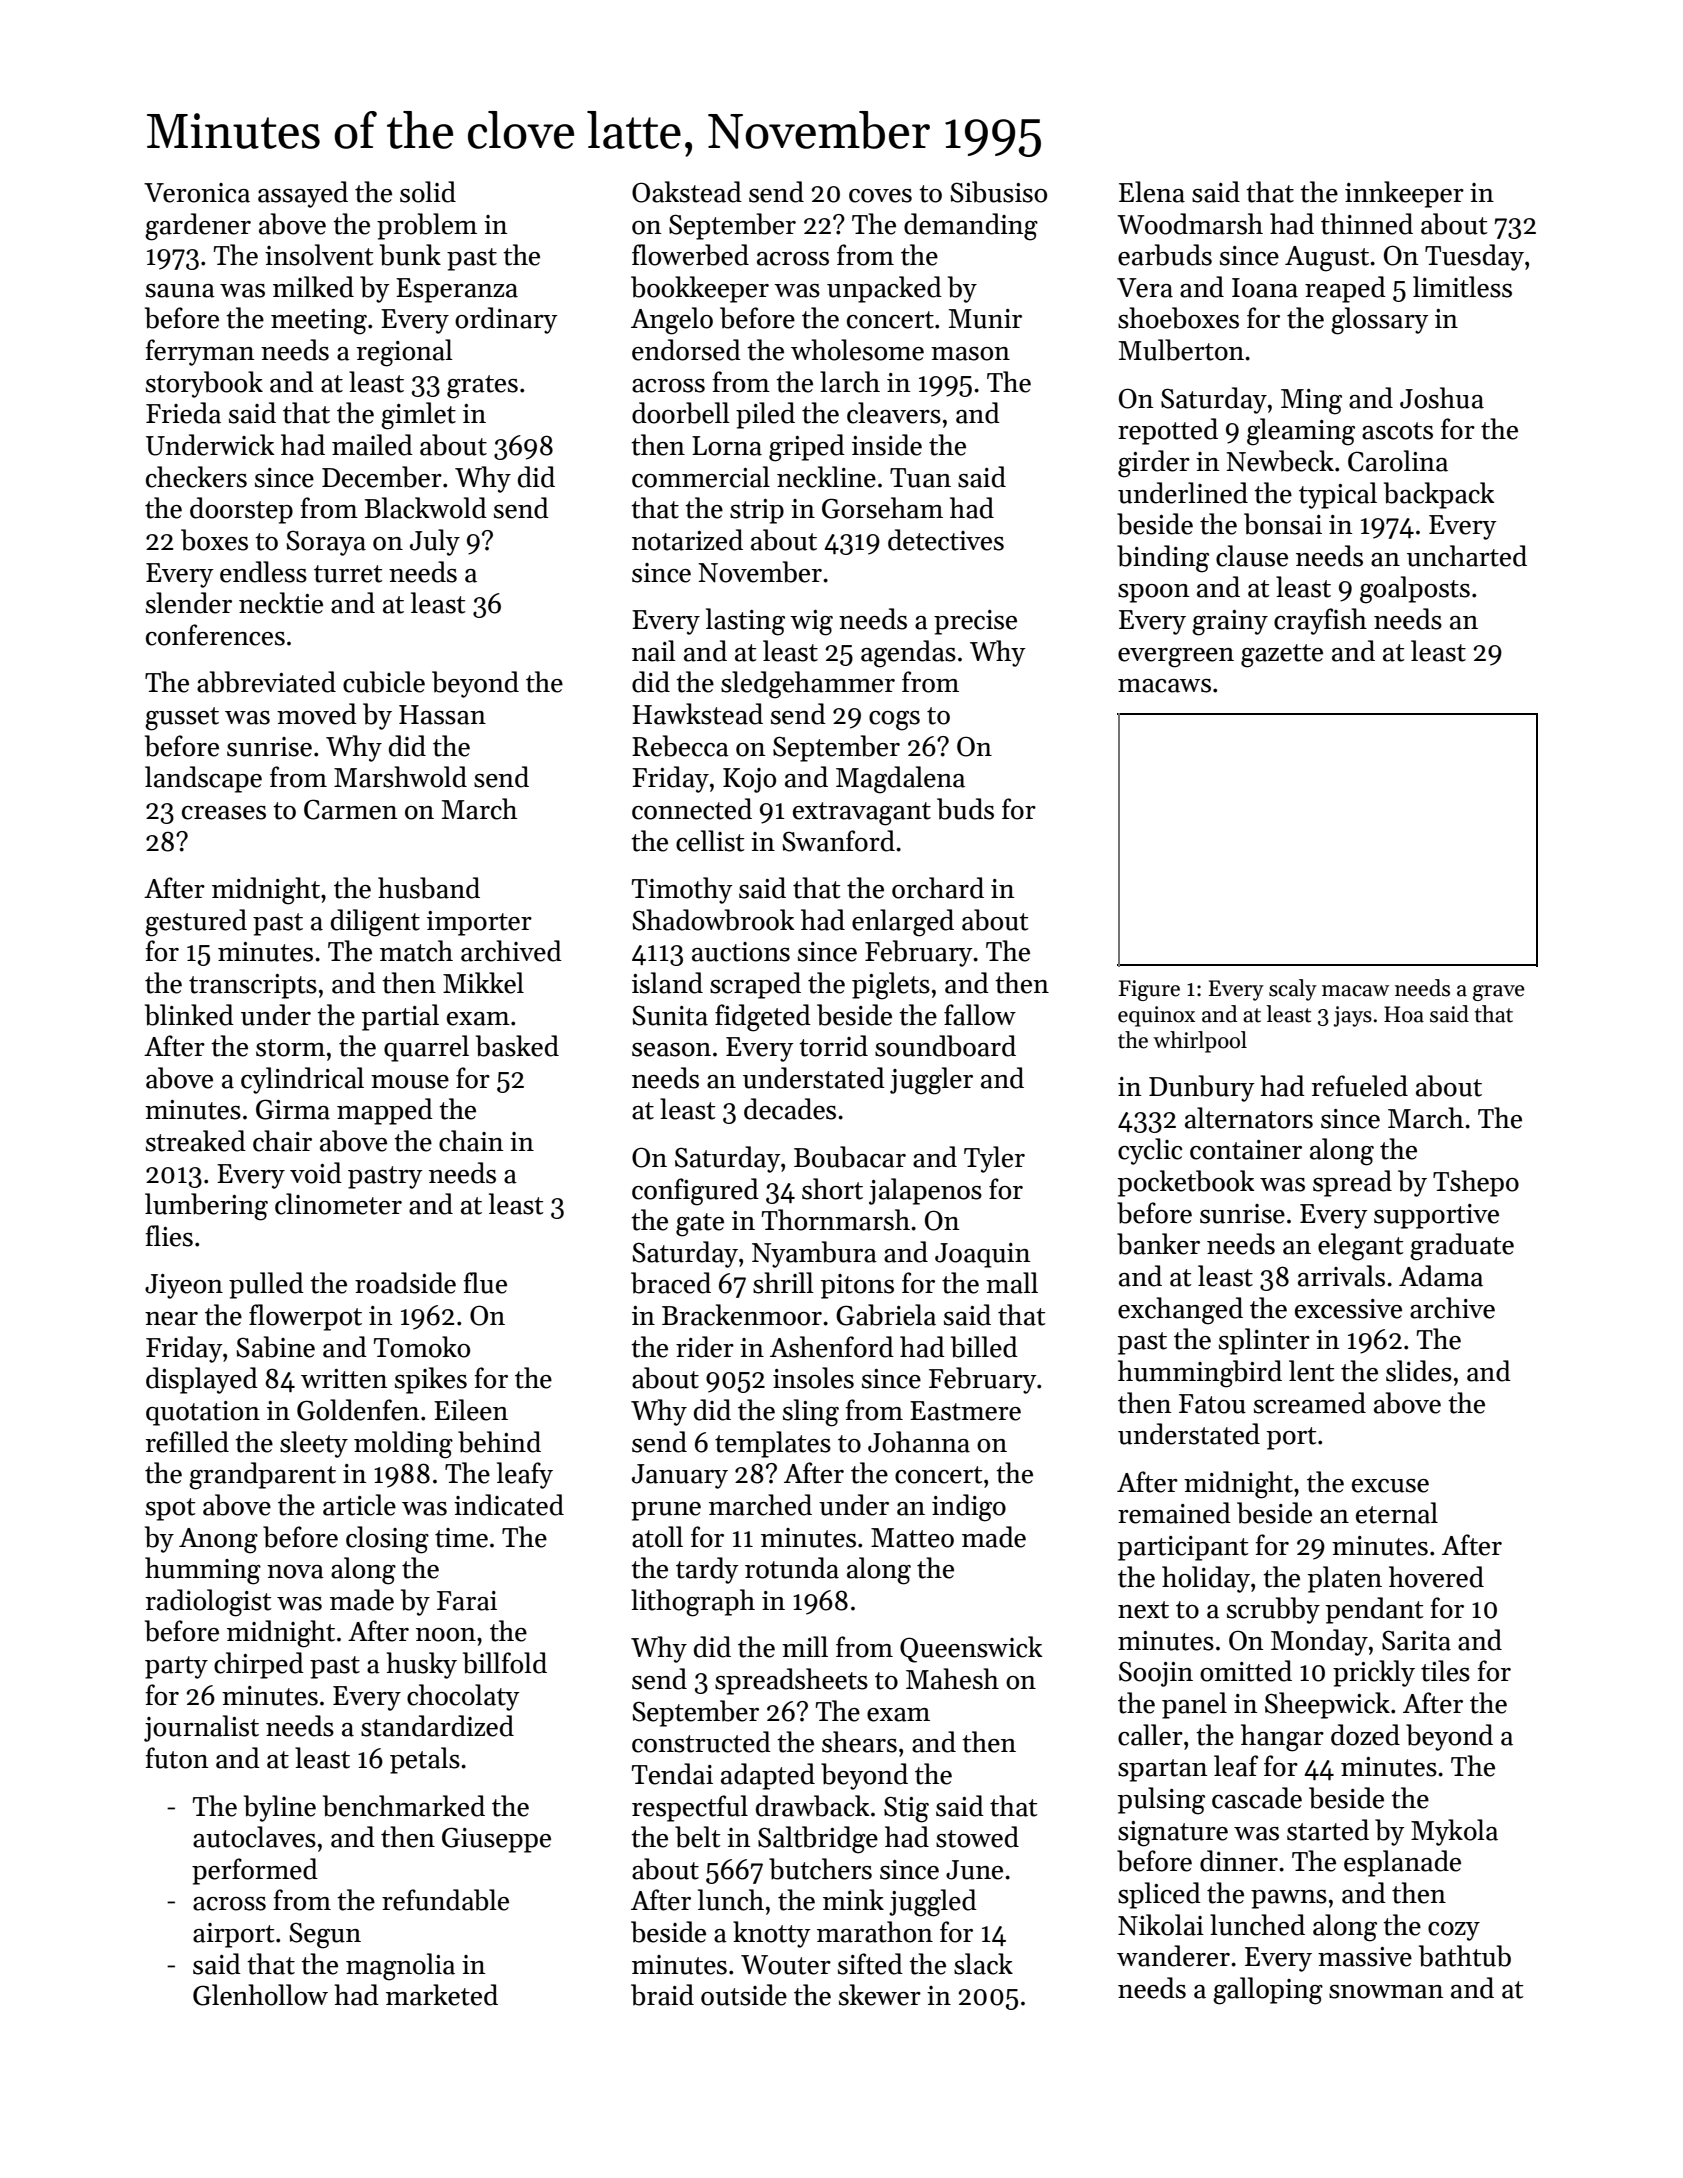  I want to click on Glenhollow, so click(260, 1995).
